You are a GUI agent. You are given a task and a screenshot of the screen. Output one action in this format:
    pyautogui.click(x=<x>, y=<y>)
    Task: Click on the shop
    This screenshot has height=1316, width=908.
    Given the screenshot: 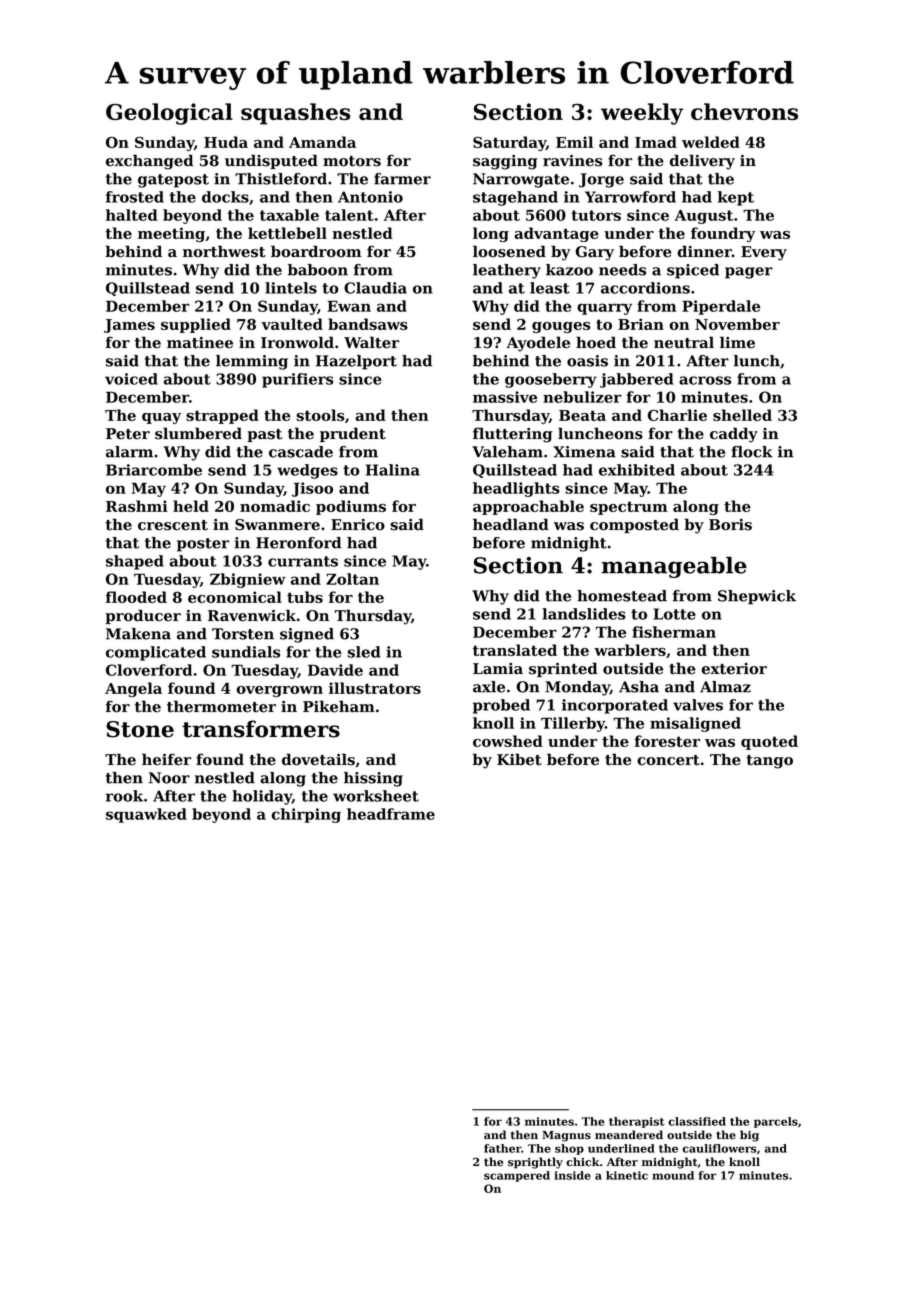 What is the action you would take?
    pyautogui.click(x=569, y=1149)
